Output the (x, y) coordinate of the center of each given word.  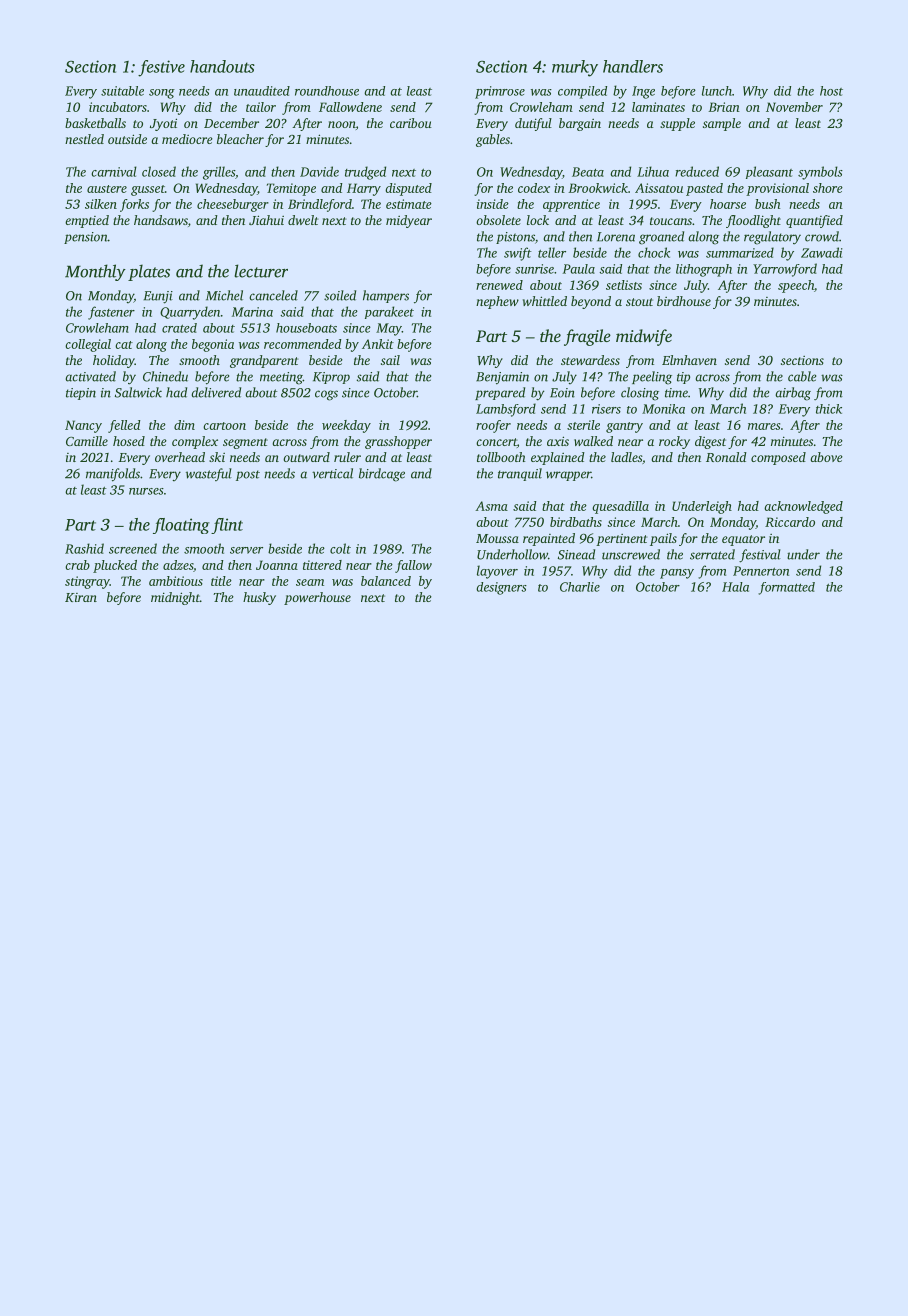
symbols (820, 173)
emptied (87, 221)
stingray (87, 582)
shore (828, 188)
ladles (626, 457)
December (231, 123)
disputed (408, 189)
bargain (580, 124)
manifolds (113, 475)
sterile (583, 425)
